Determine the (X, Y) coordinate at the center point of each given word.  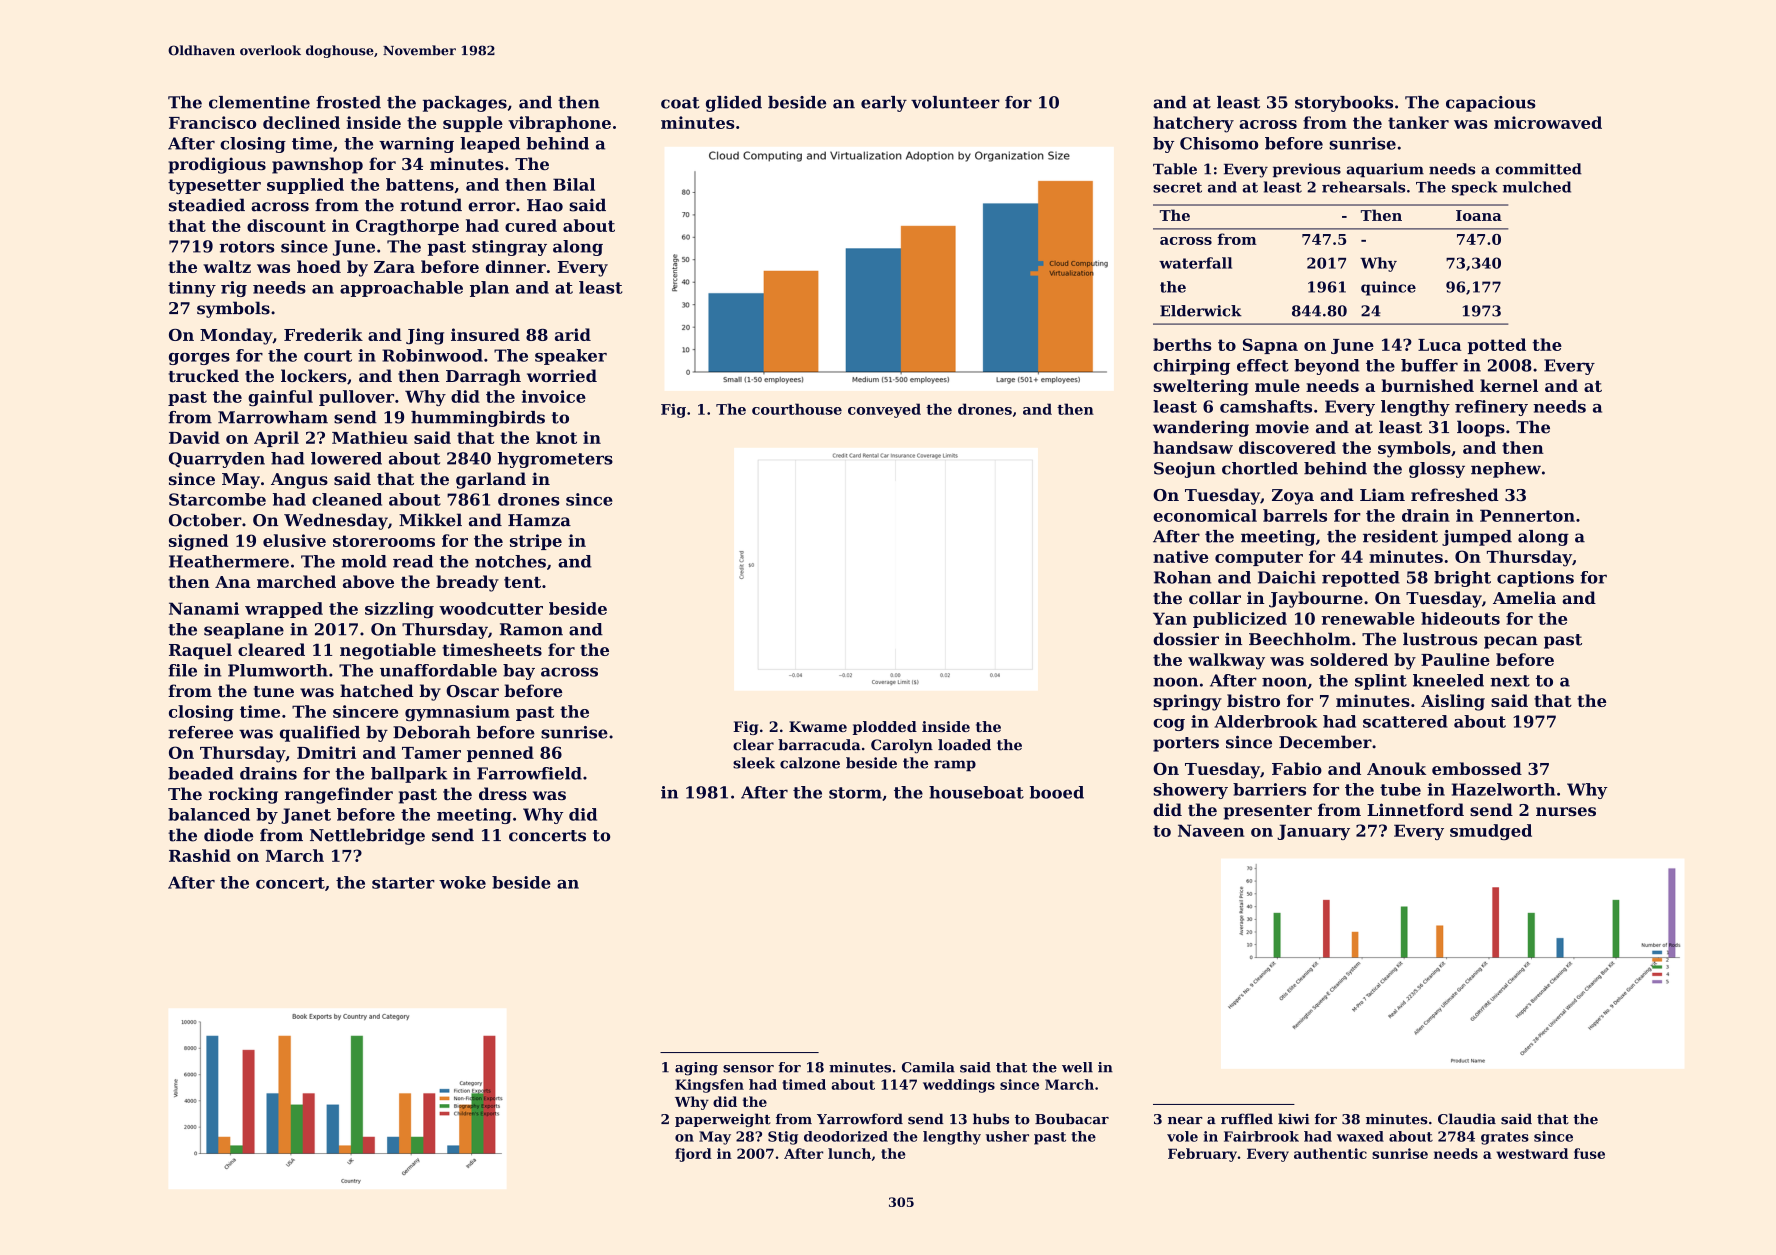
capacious (1491, 104)
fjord (693, 1155)
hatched (377, 690)
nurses (1566, 811)
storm (855, 793)
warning (416, 145)
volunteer (955, 102)
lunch (849, 1153)
